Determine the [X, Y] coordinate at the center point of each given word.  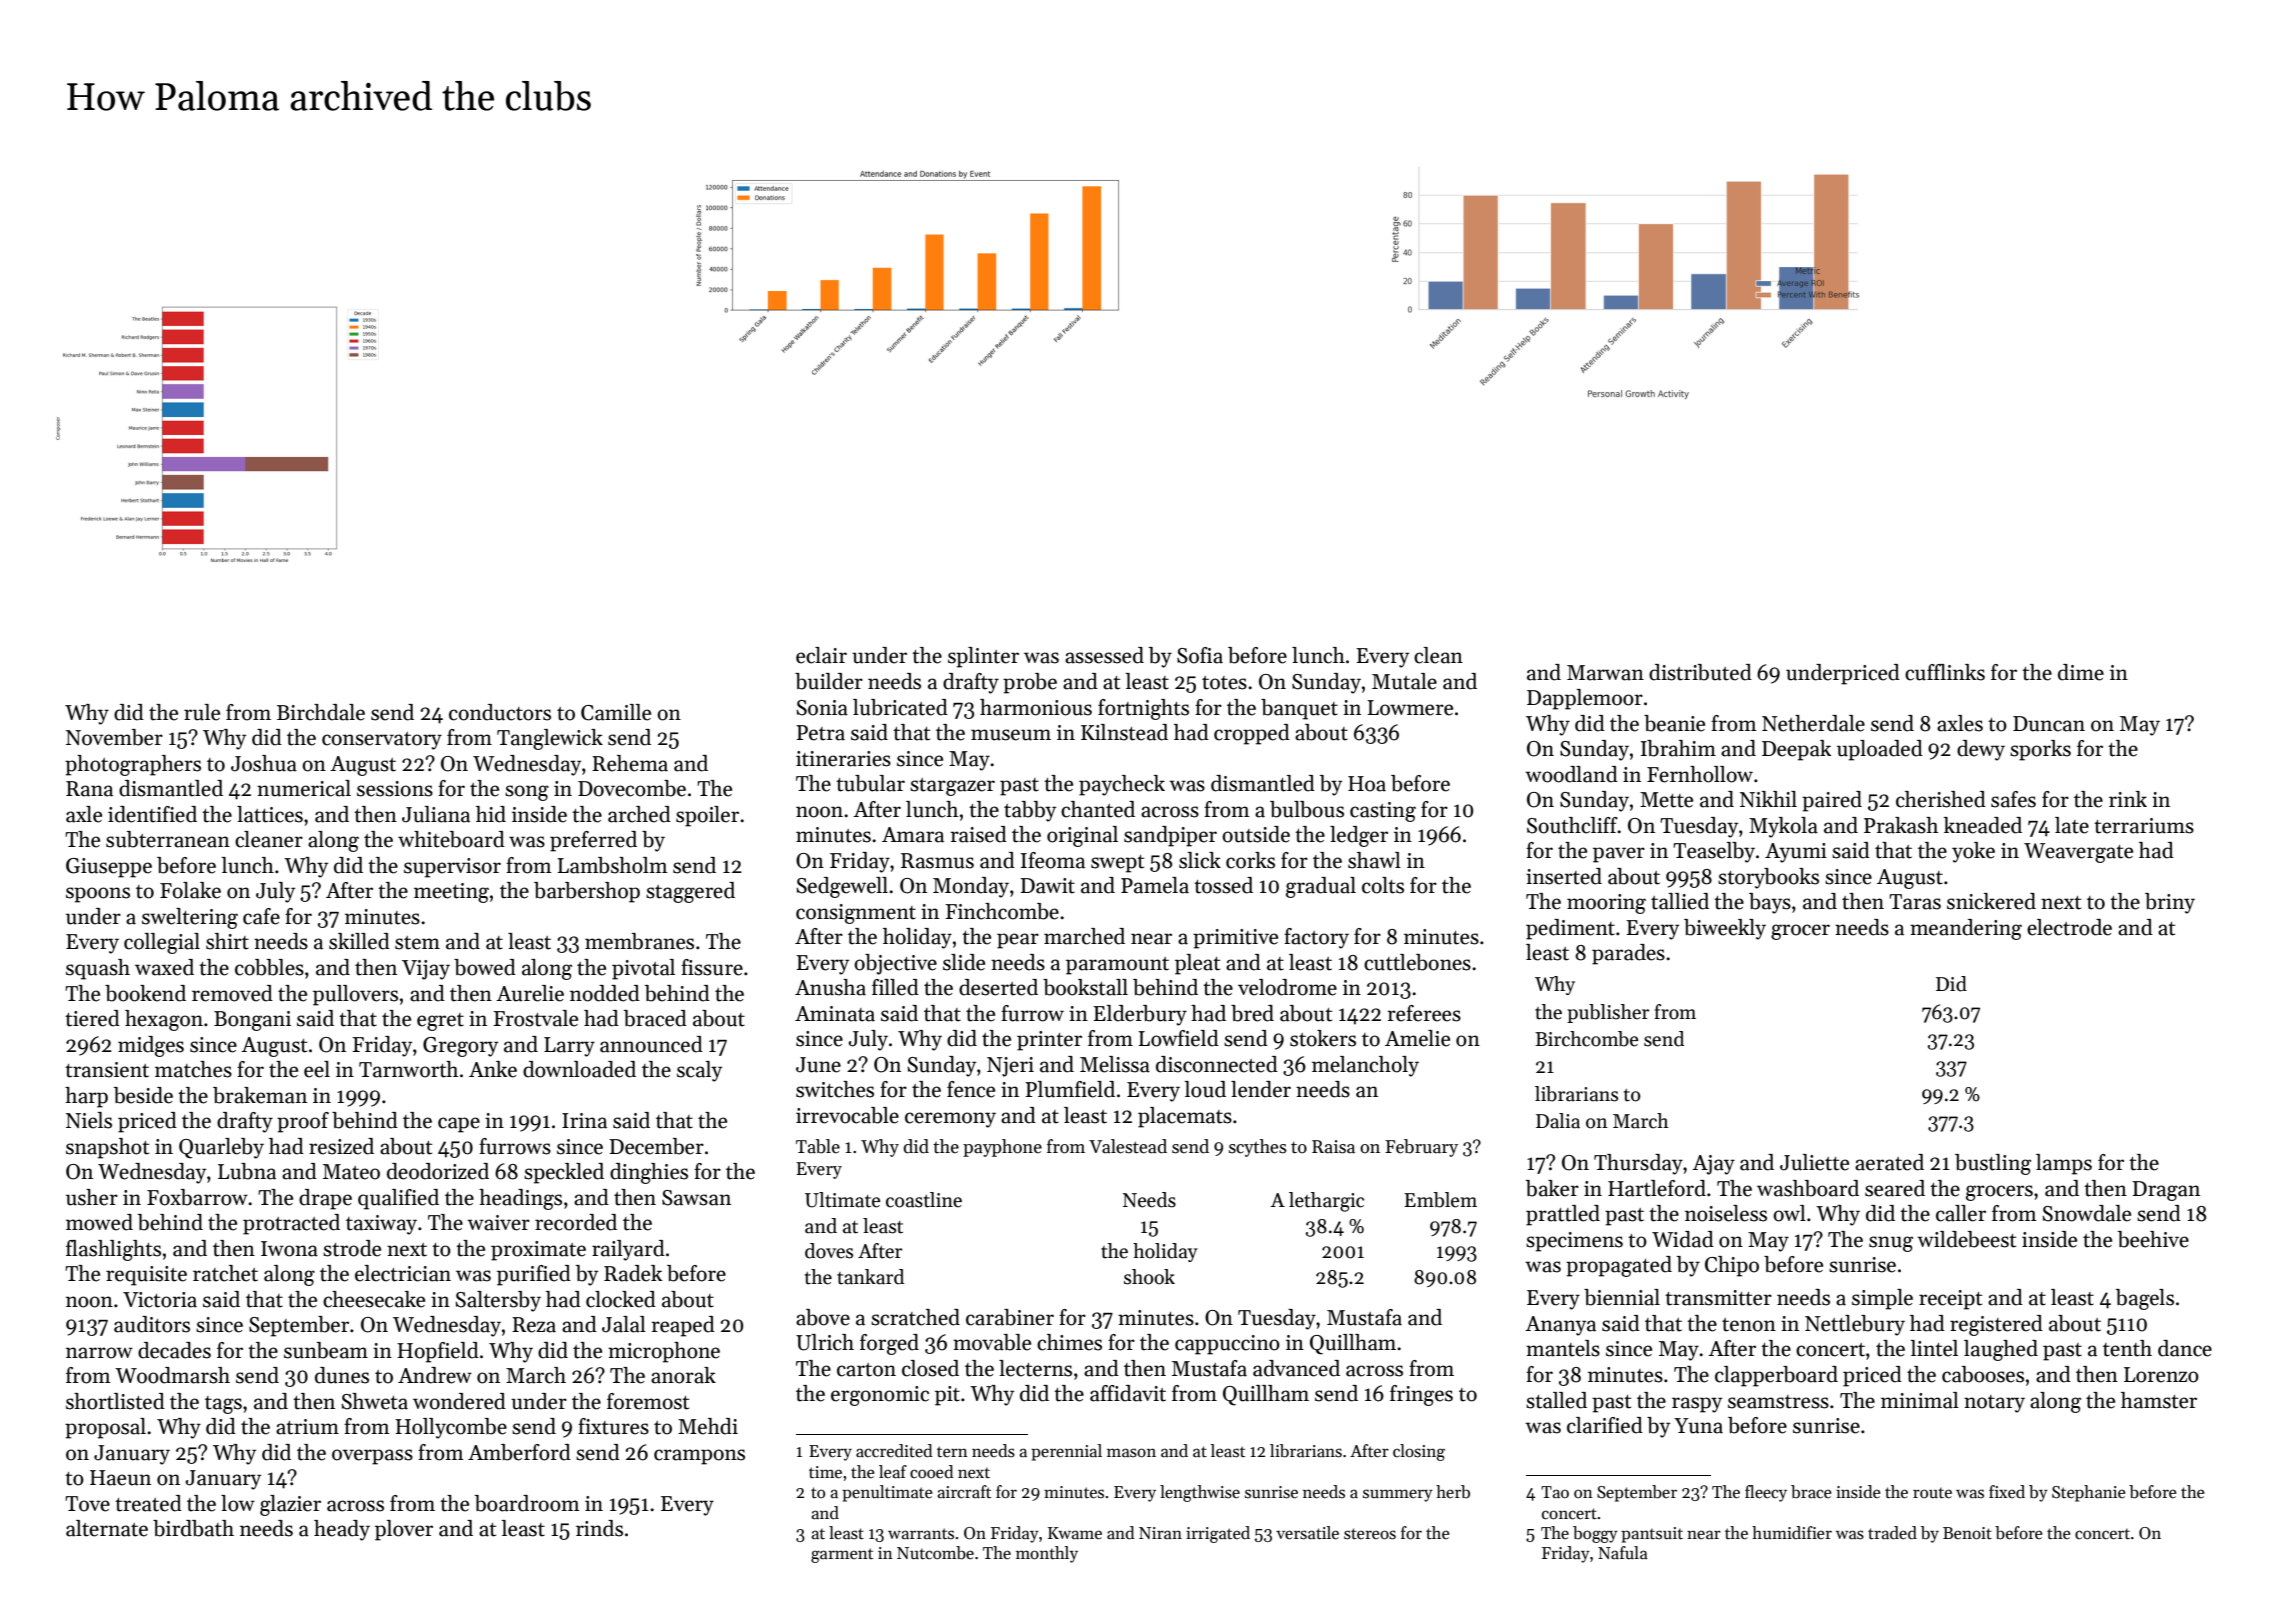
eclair [821, 655]
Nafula [1623, 1553]
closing [1419, 1452]
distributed [1700, 672]
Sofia [1200, 655]
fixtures [613, 1426]
